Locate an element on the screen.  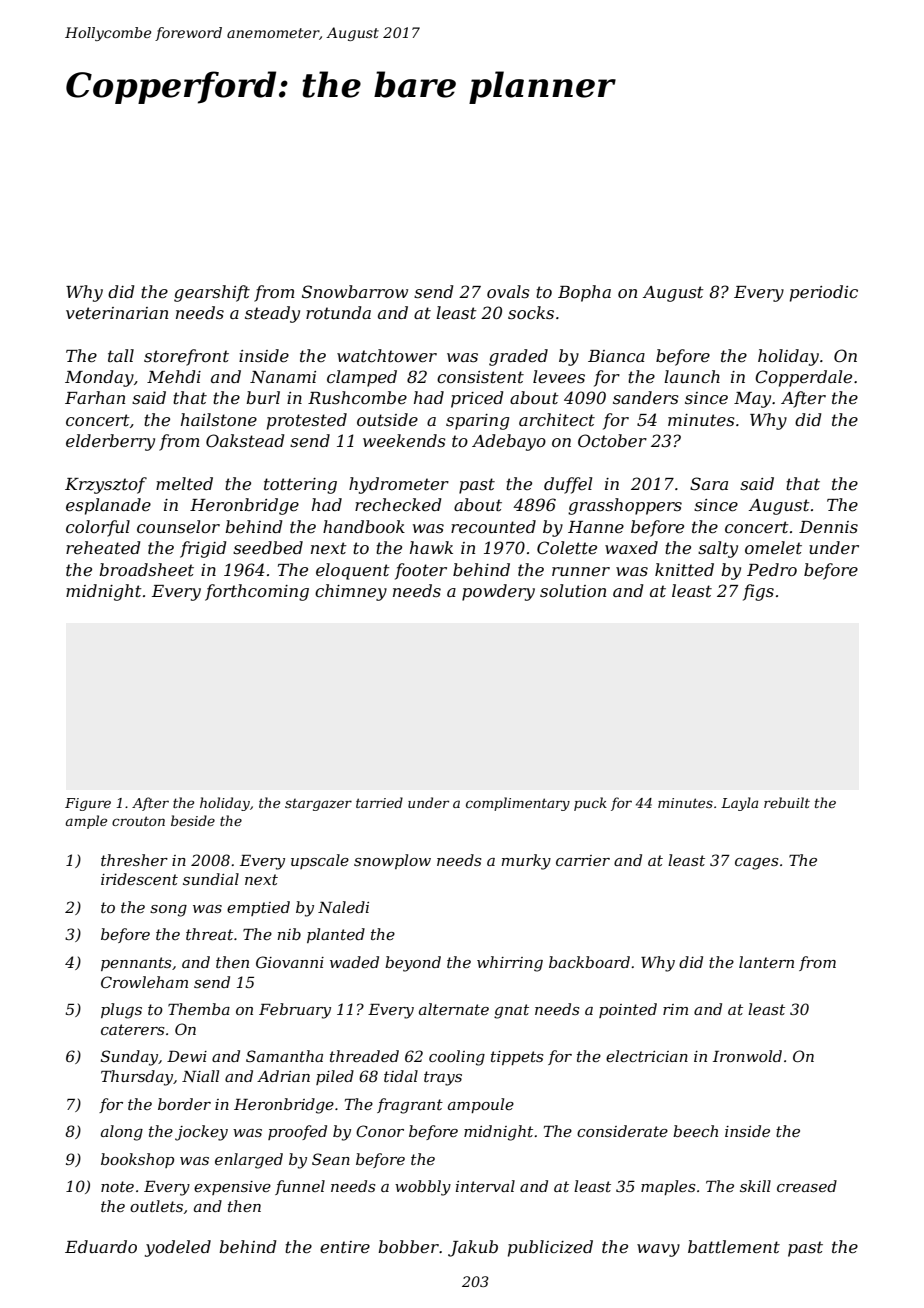
outlets is located at coordinates (156, 1206).
